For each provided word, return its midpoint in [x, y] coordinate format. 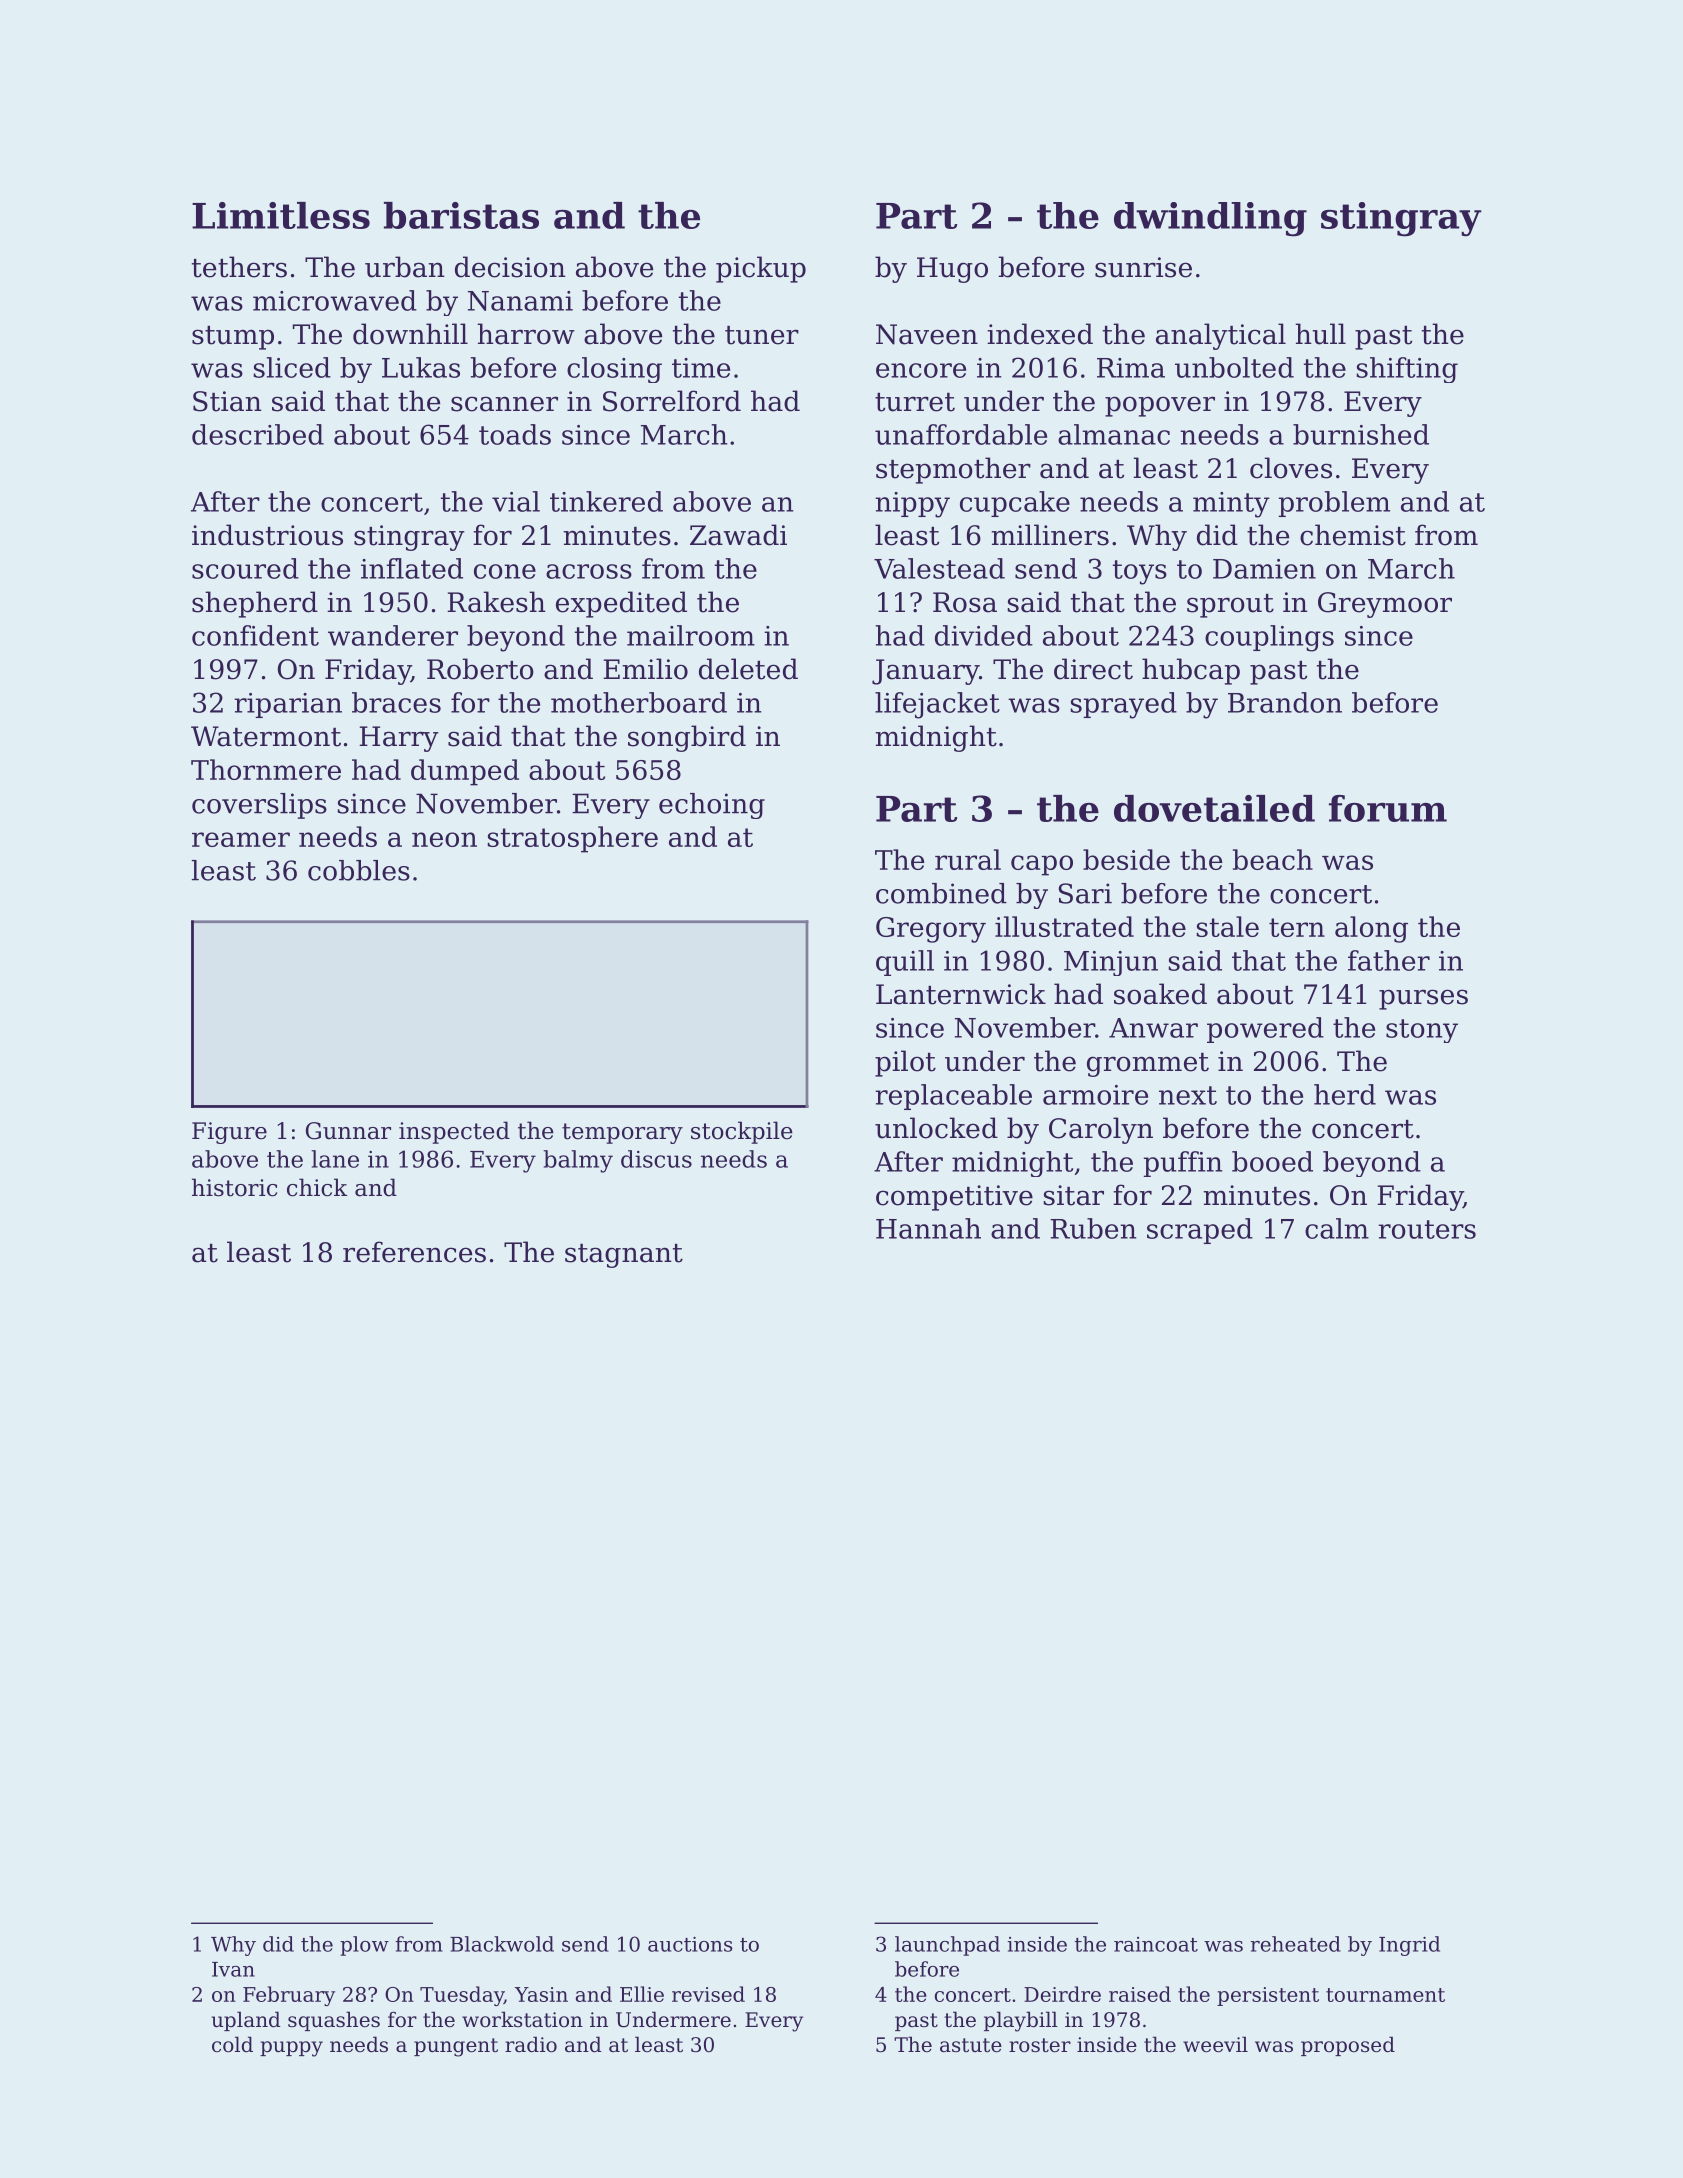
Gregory [931, 930]
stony [1422, 1031]
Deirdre [1062, 1994]
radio [531, 2044]
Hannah [928, 1228]
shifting [1407, 370]
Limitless [281, 215]
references [414, 1252]
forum [1388, 808]
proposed [1348, 2046]
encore [921, 370]
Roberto [480, 669]
